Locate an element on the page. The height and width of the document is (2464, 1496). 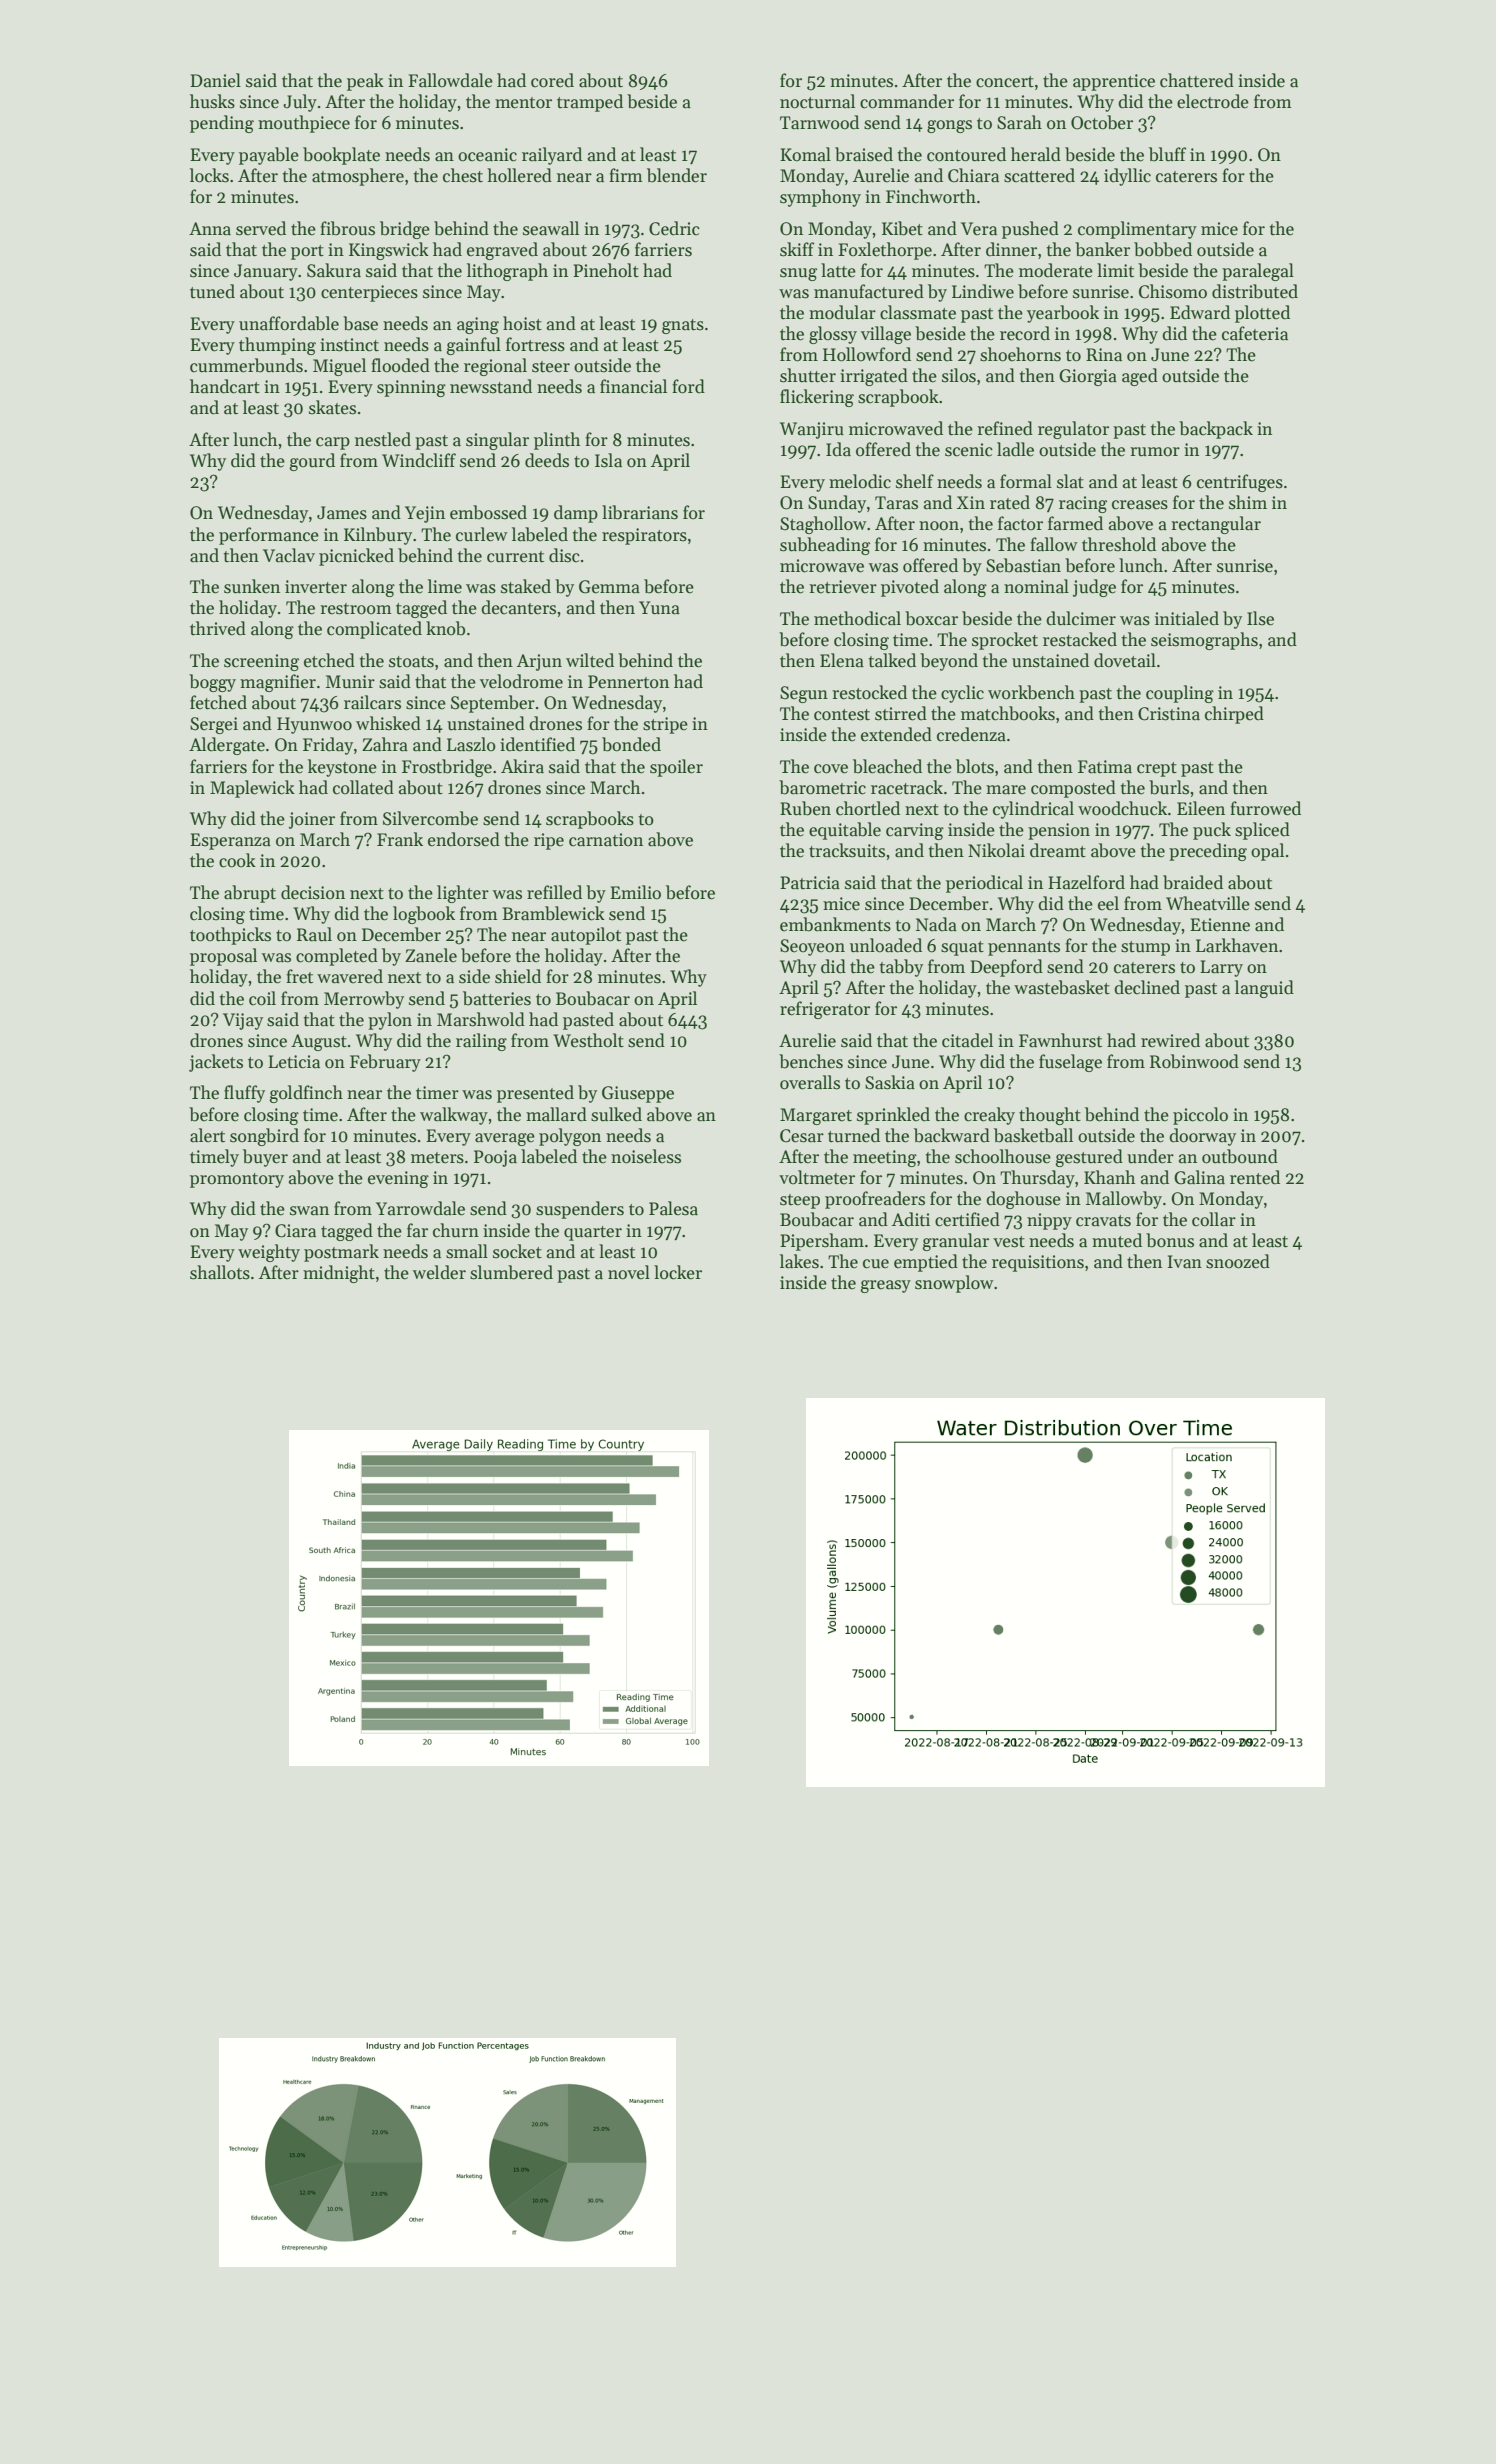
midnight is located at coordinates (339, 1274).
